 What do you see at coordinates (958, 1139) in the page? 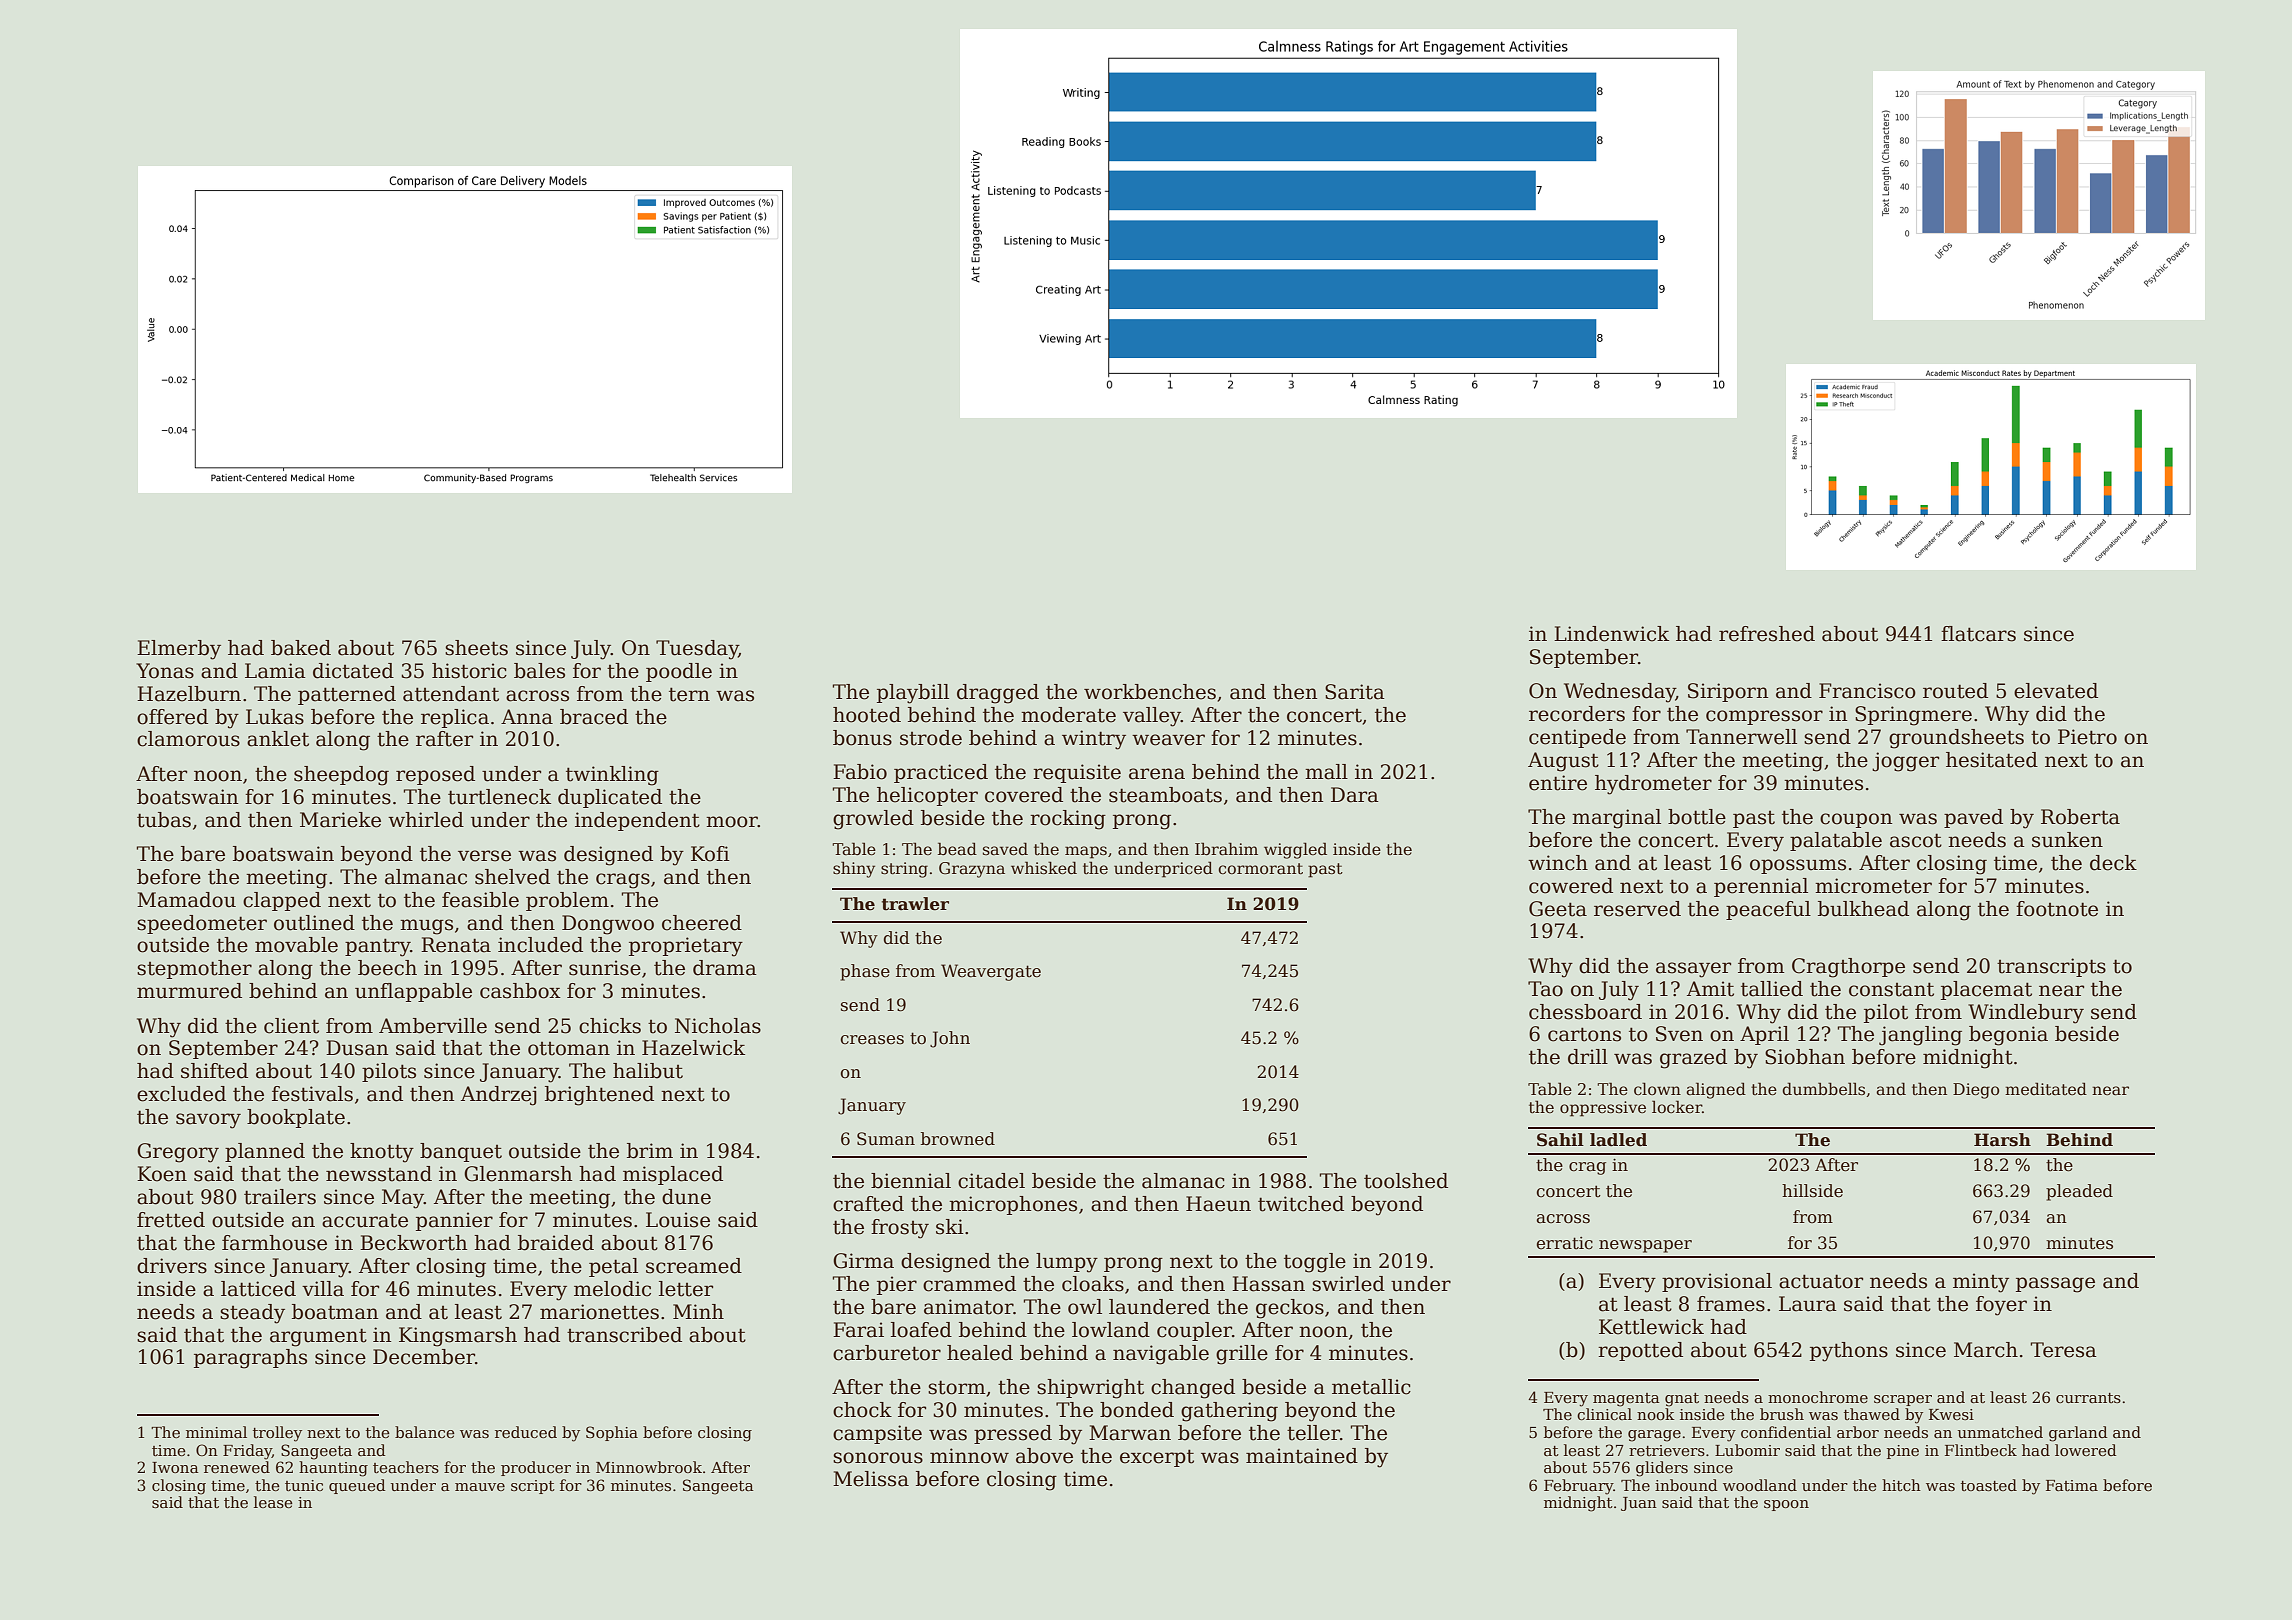
I see `browned` at bounding box center [958, 1139].
